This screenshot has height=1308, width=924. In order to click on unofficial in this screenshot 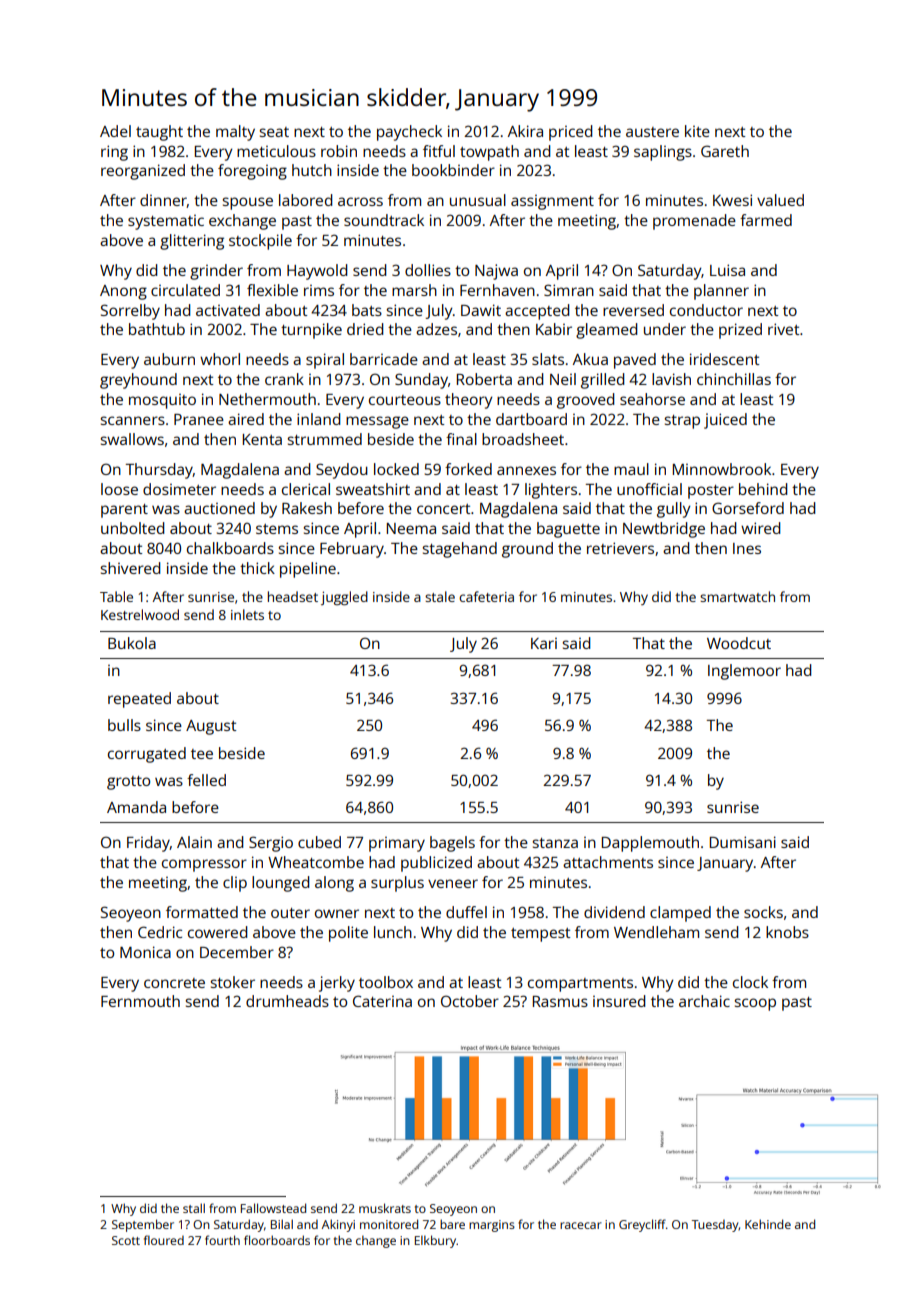, I will do `click(649, 489)`.
